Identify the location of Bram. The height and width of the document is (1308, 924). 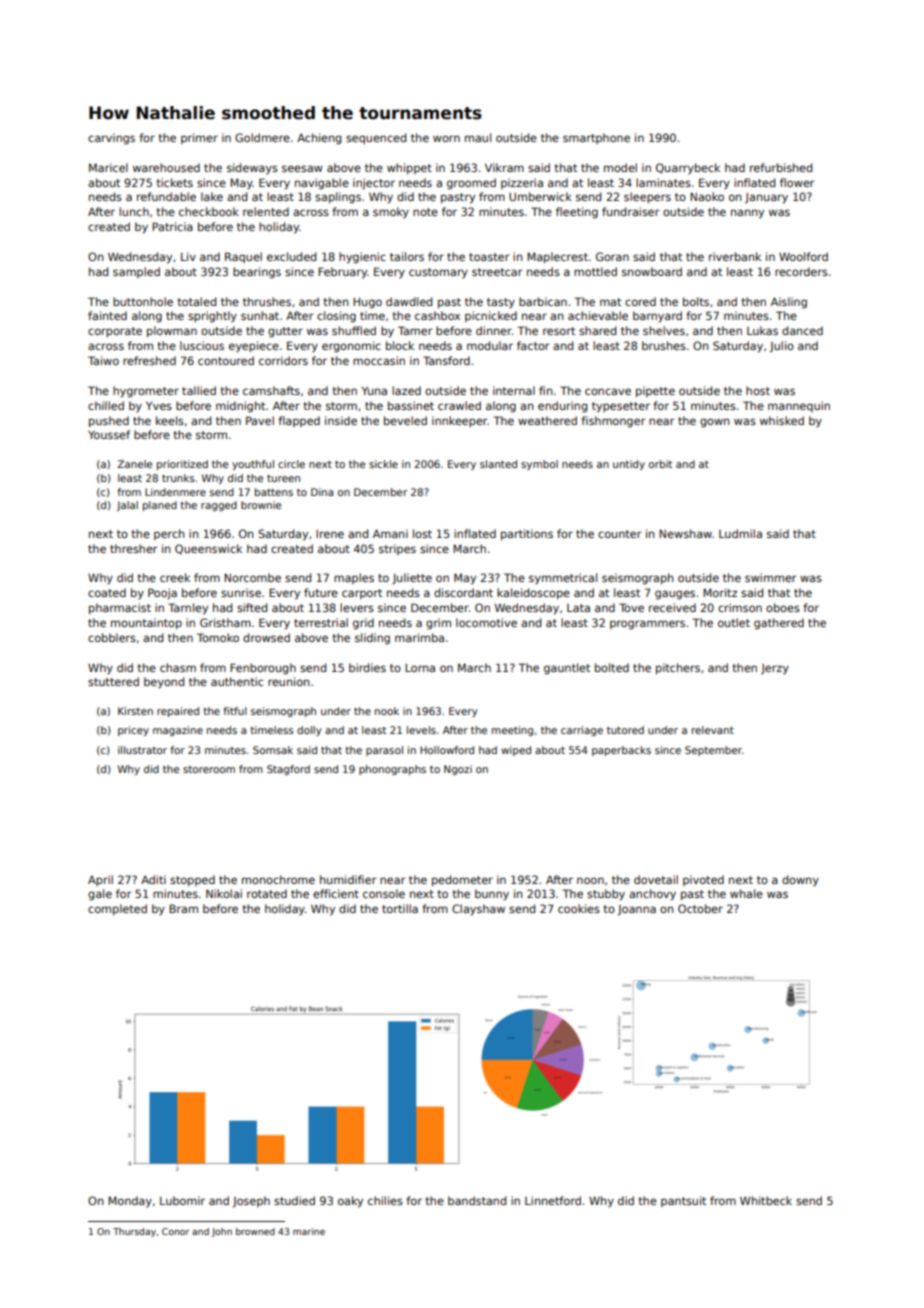
(183, 908).
